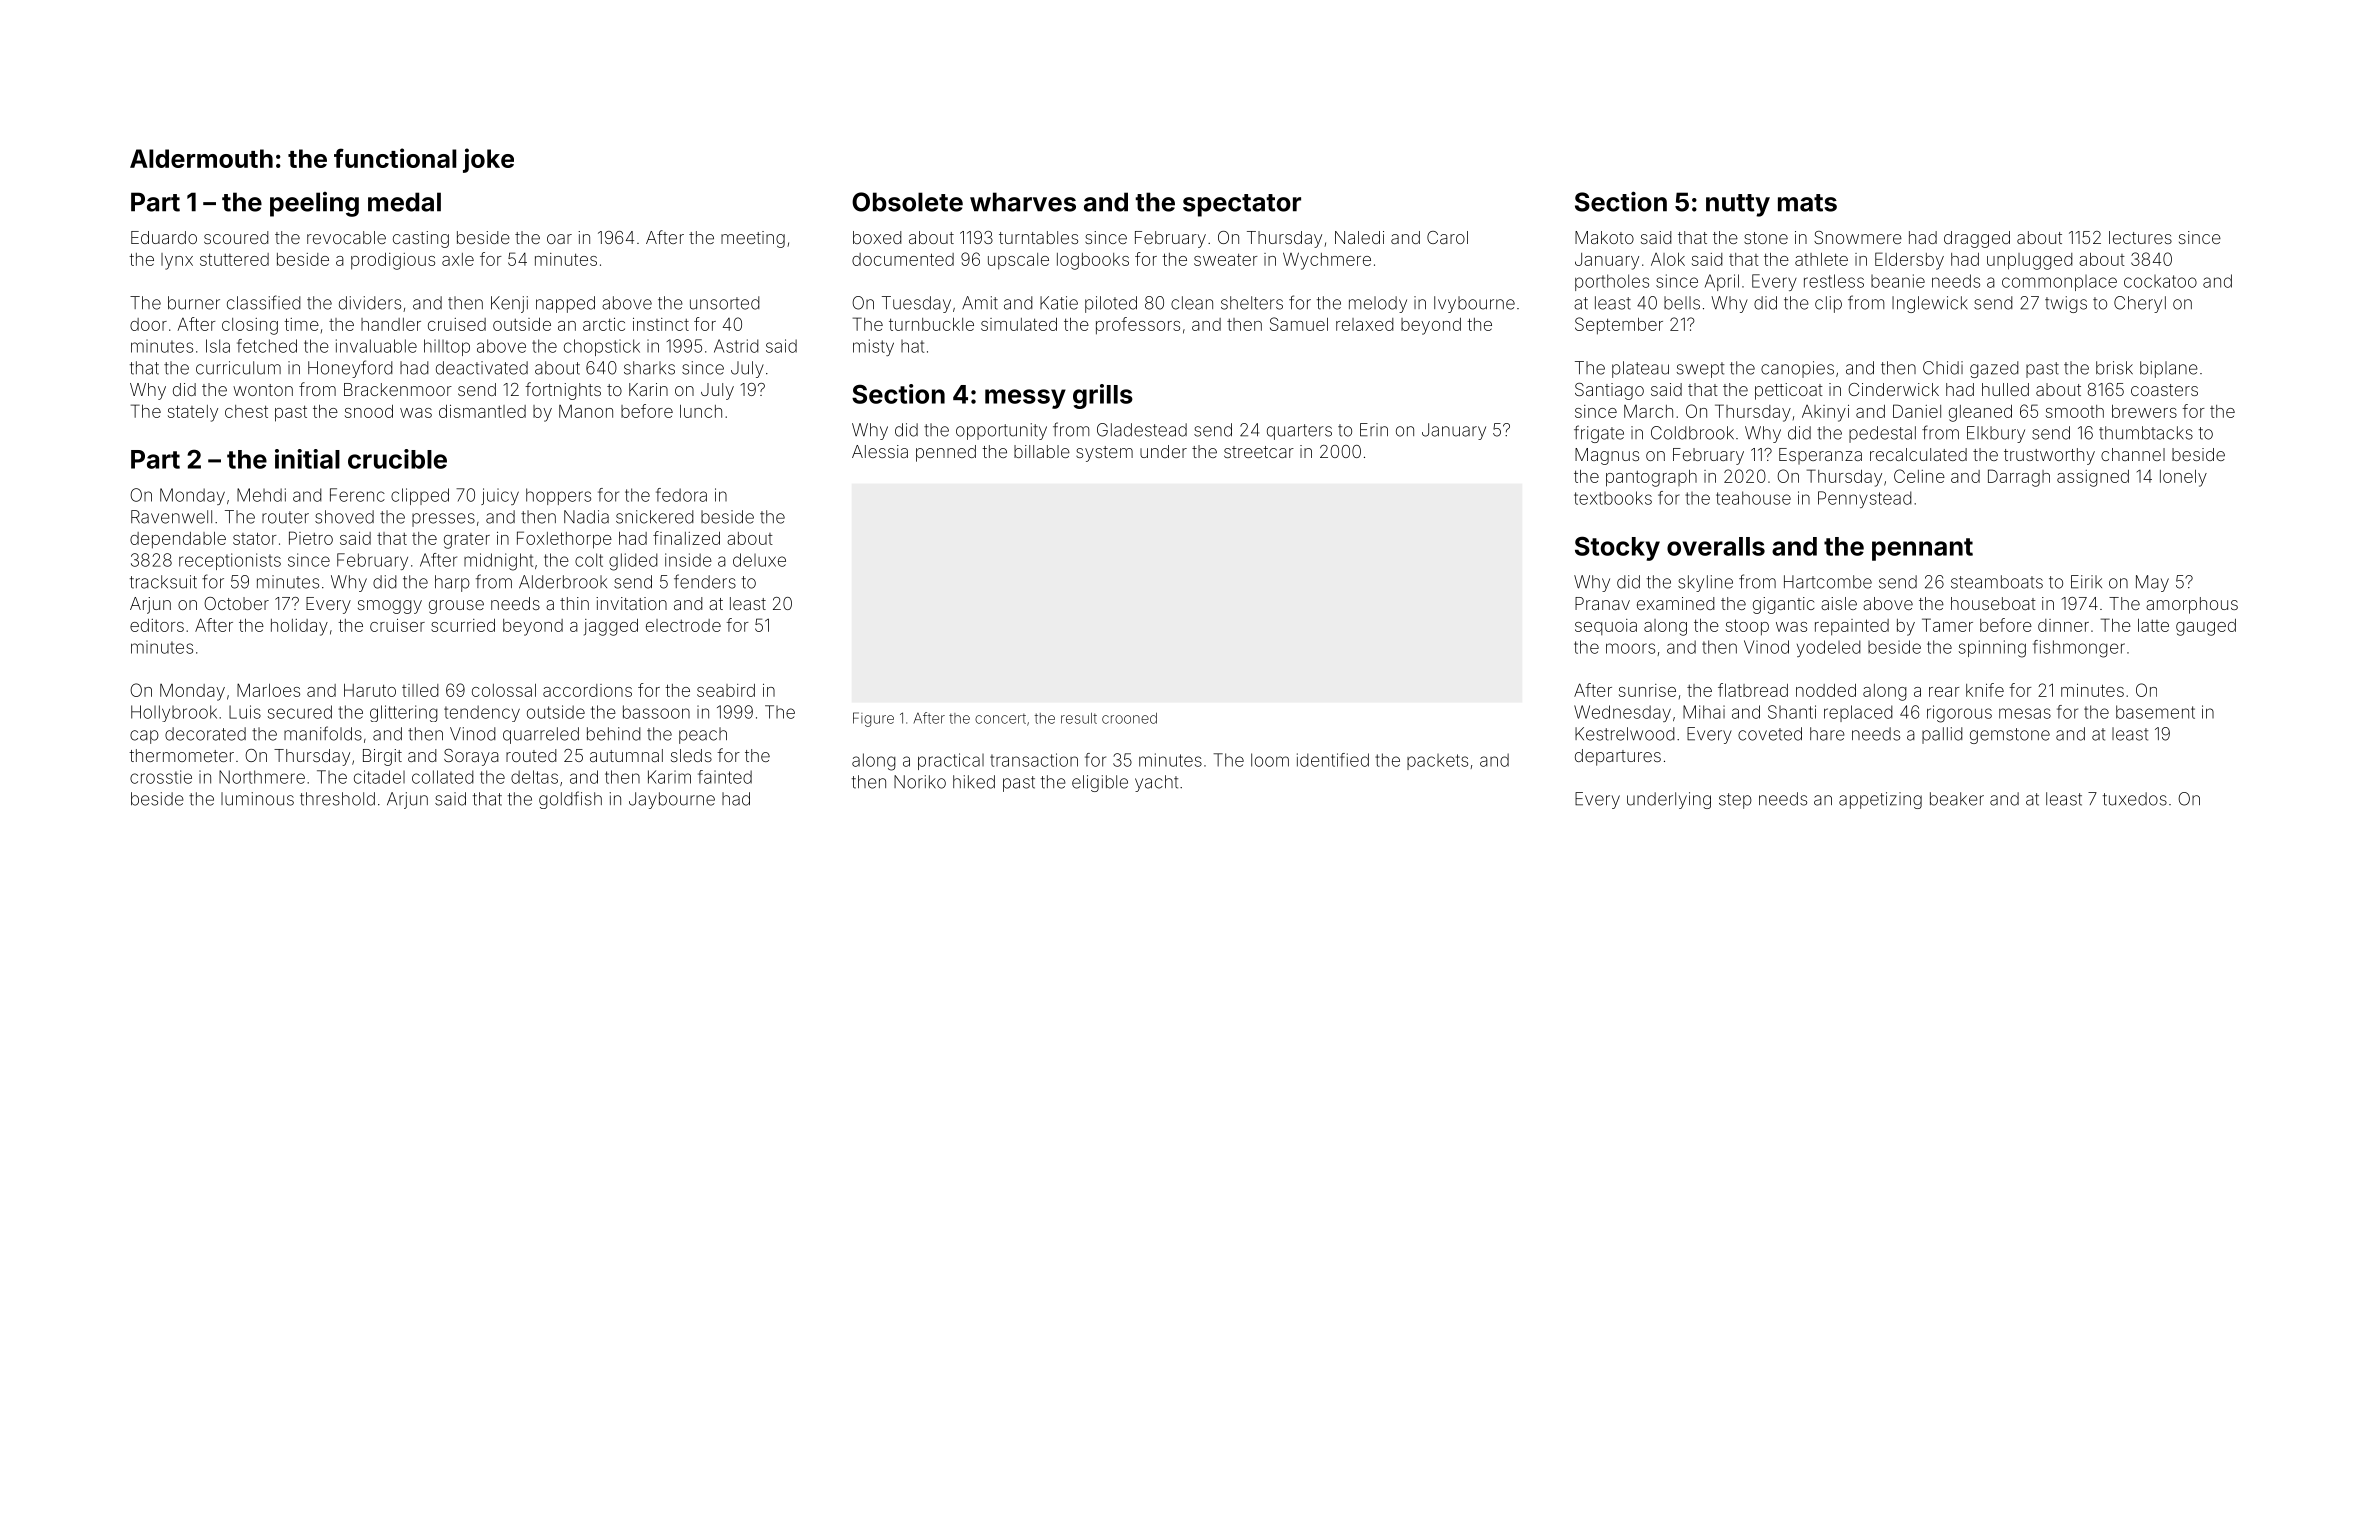 Image resolution: width=2374 pixels, height=1536 pixels. What do you see at coordinates (1640, 369) in the screenshot?
I see `plateau` at bounding box center [1640, 369].
